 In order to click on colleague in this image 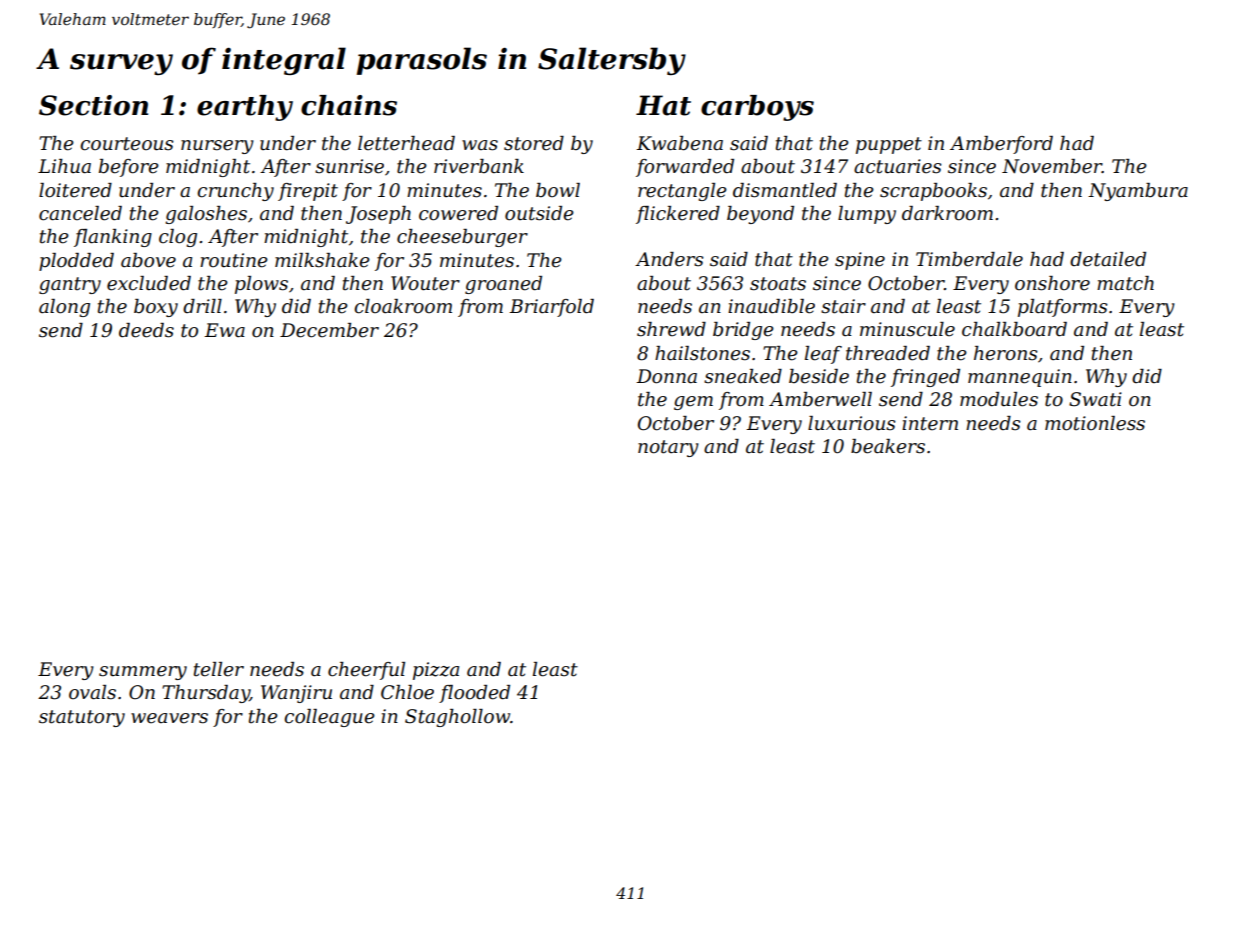, I will do `click(329, 718)`.
